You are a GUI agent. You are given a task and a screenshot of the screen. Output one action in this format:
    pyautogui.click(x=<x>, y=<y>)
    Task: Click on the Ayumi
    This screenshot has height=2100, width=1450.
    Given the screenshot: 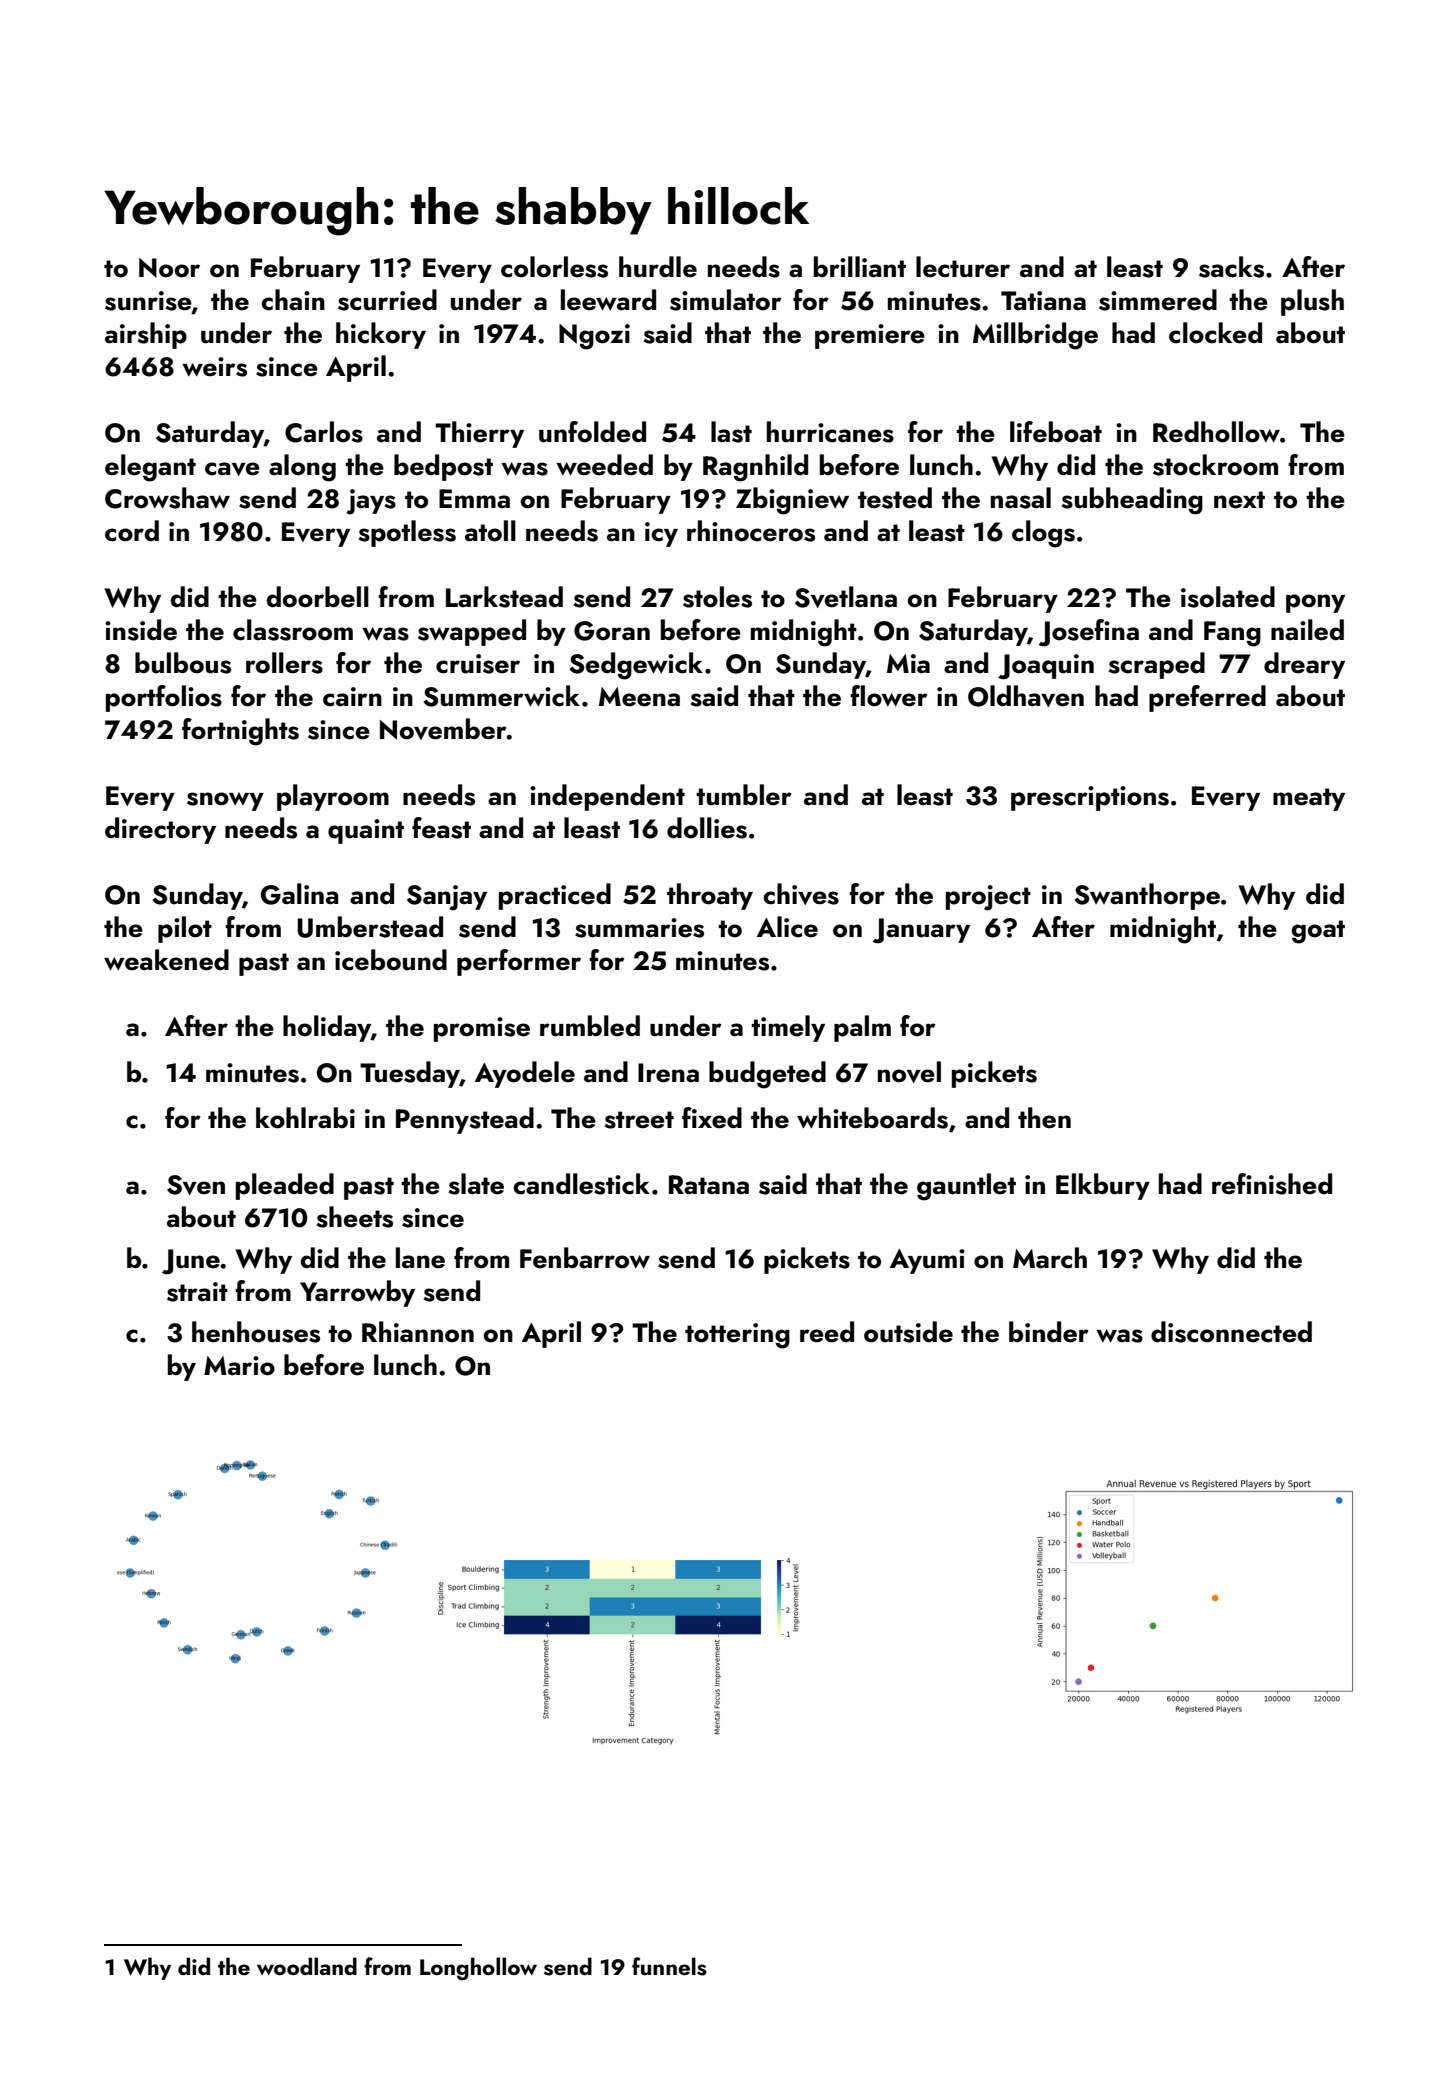 What is the action you would take?
    pyautogui.click(x=927, y=1261)
